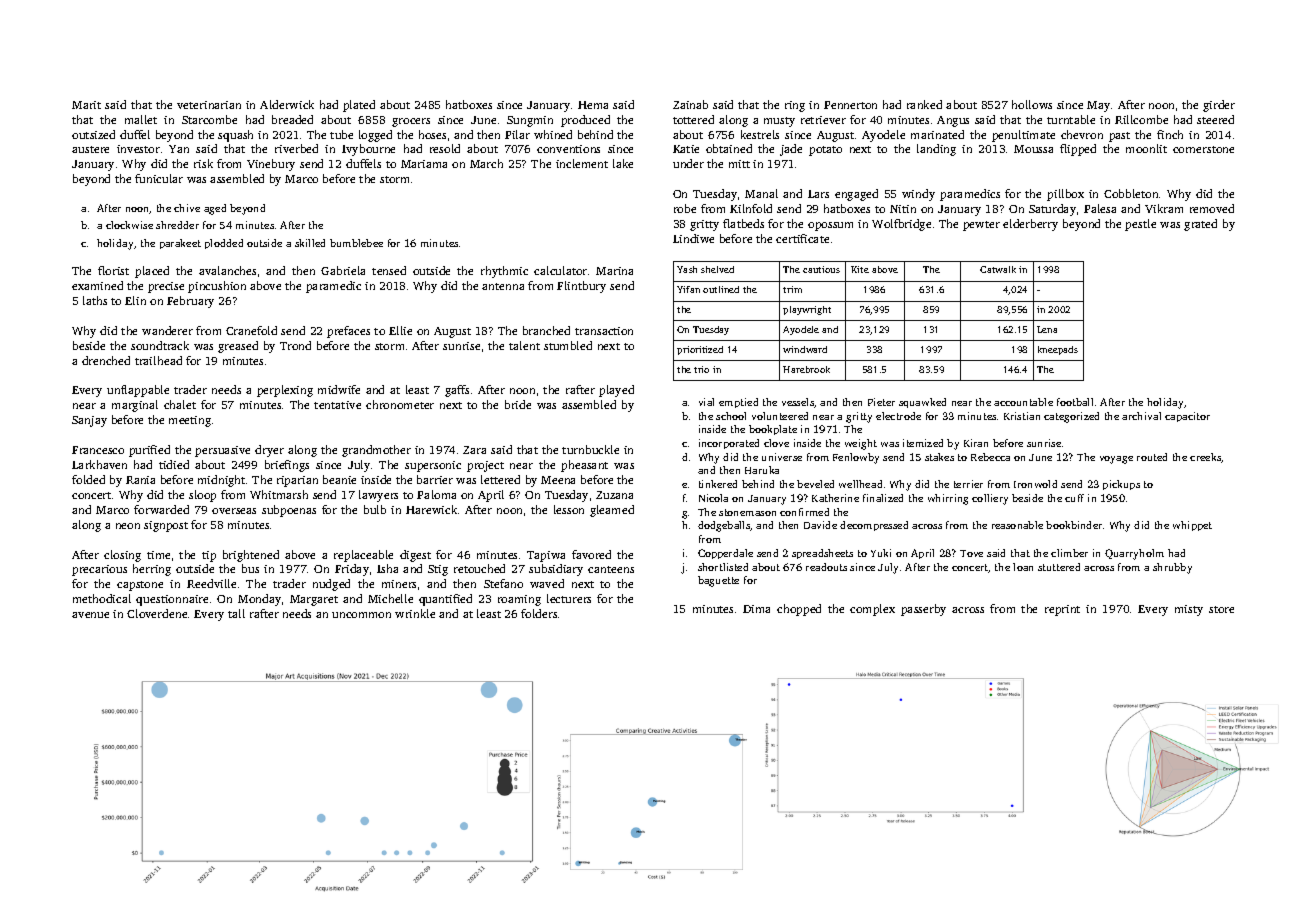 This screenshot has width=1308, height=924. What do you see at coordinates (762, 470) in the screenshot?
I see `Haruka` at bounding box center [762, 470].
